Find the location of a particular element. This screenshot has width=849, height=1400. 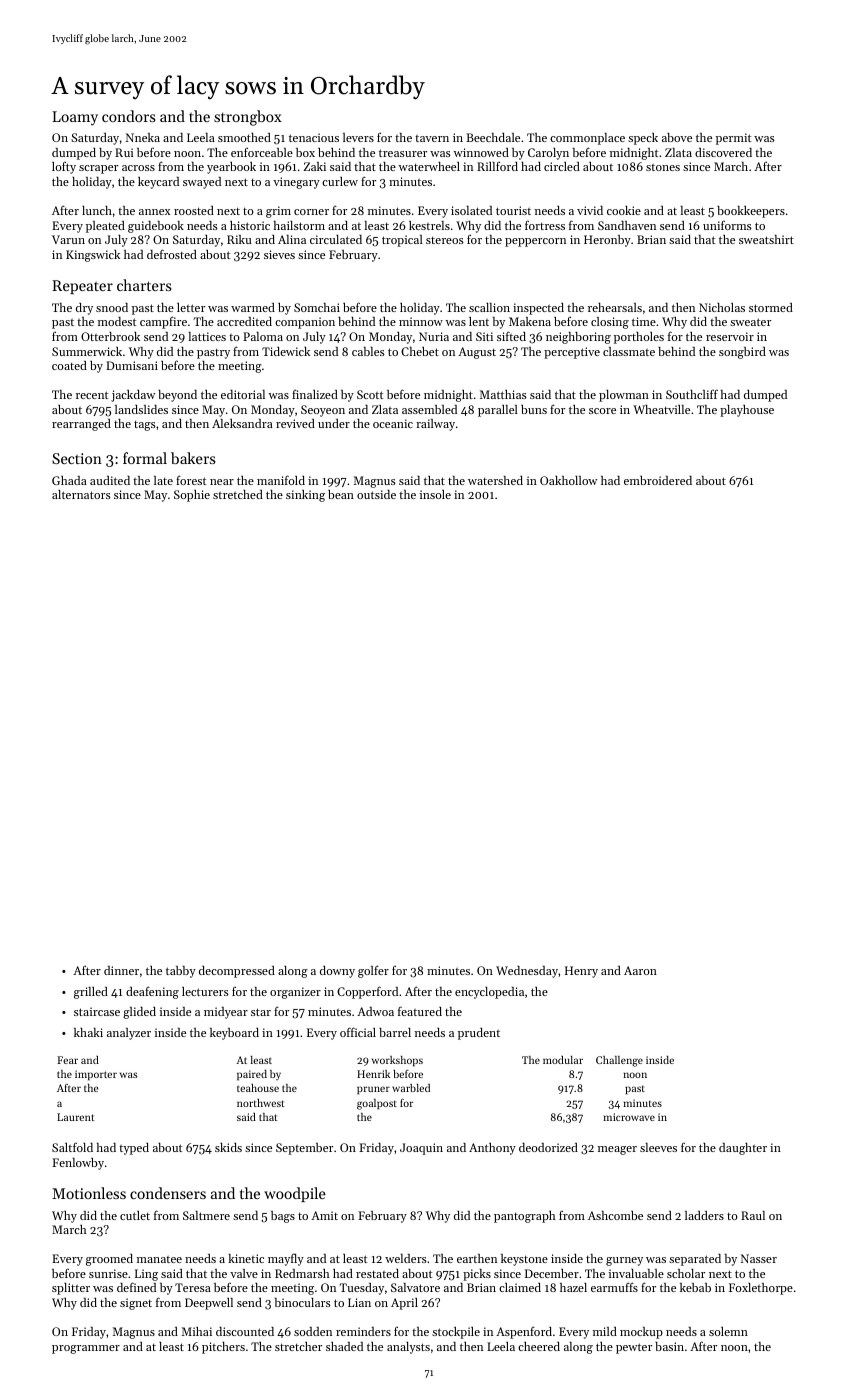

alternators is located at coordinates (81, 494).
